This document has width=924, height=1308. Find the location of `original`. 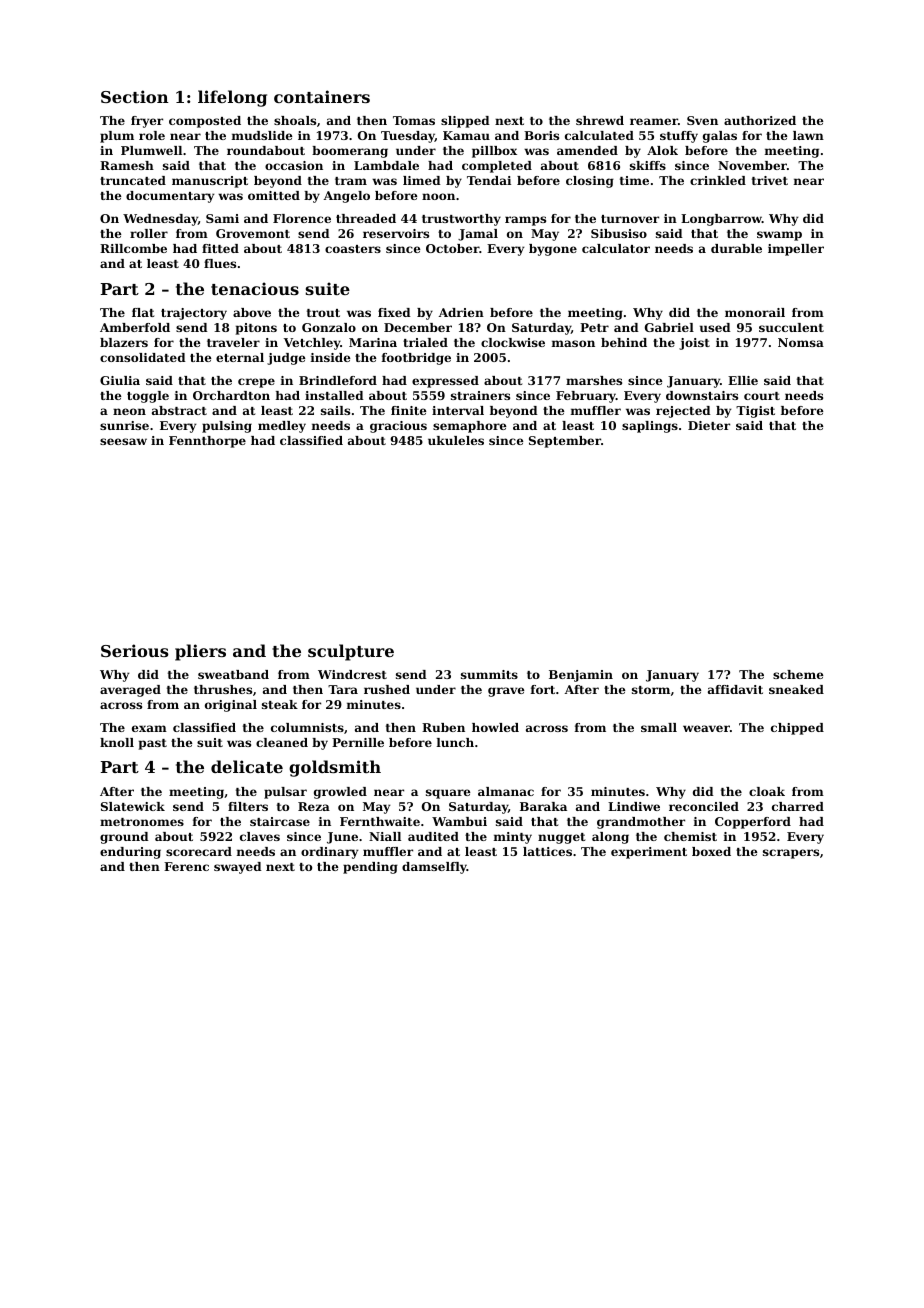

original is located at coordinates (231, 706).
